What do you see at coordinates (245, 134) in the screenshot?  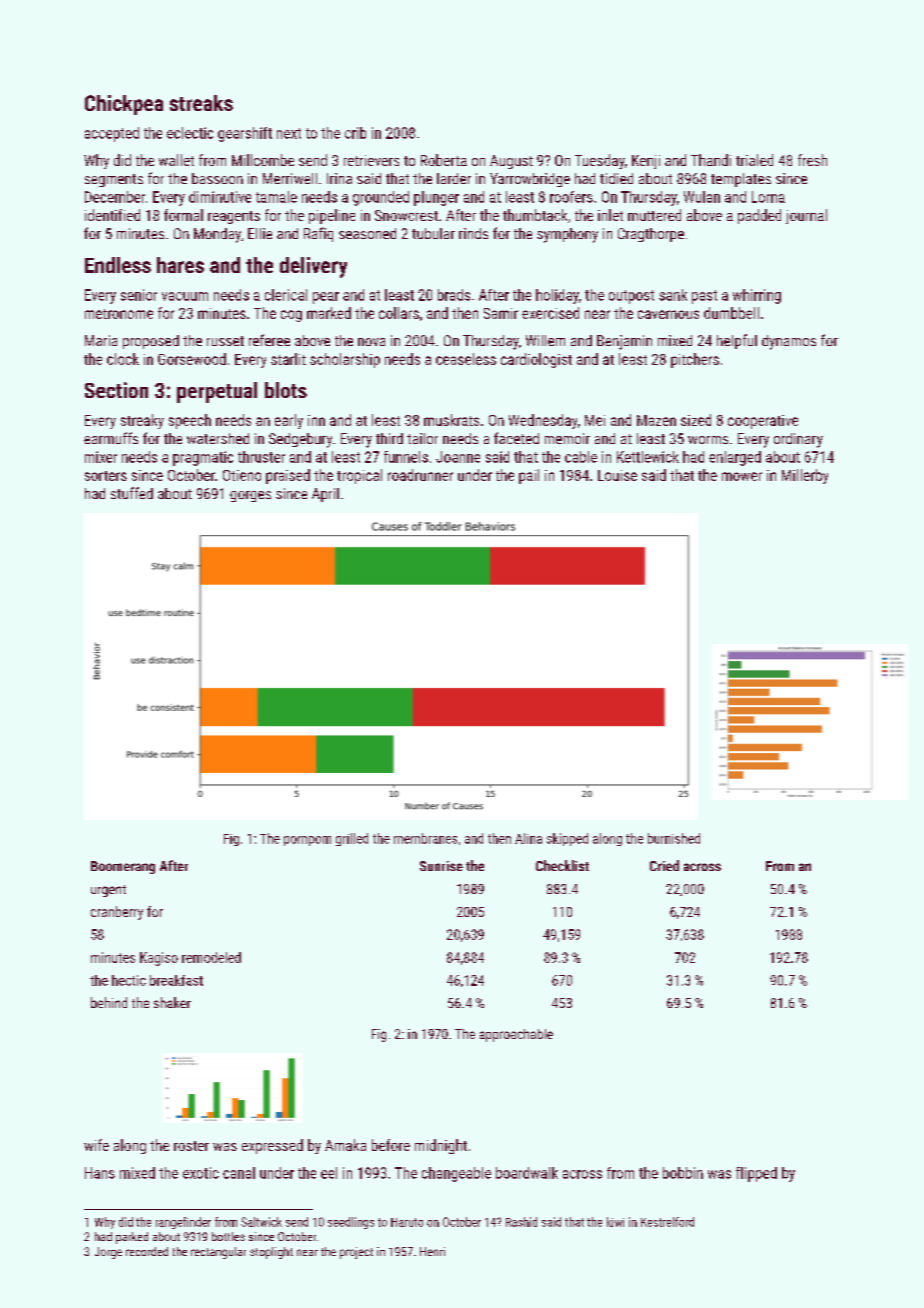 I see `gearshift` at bounding box center [245, 134].
